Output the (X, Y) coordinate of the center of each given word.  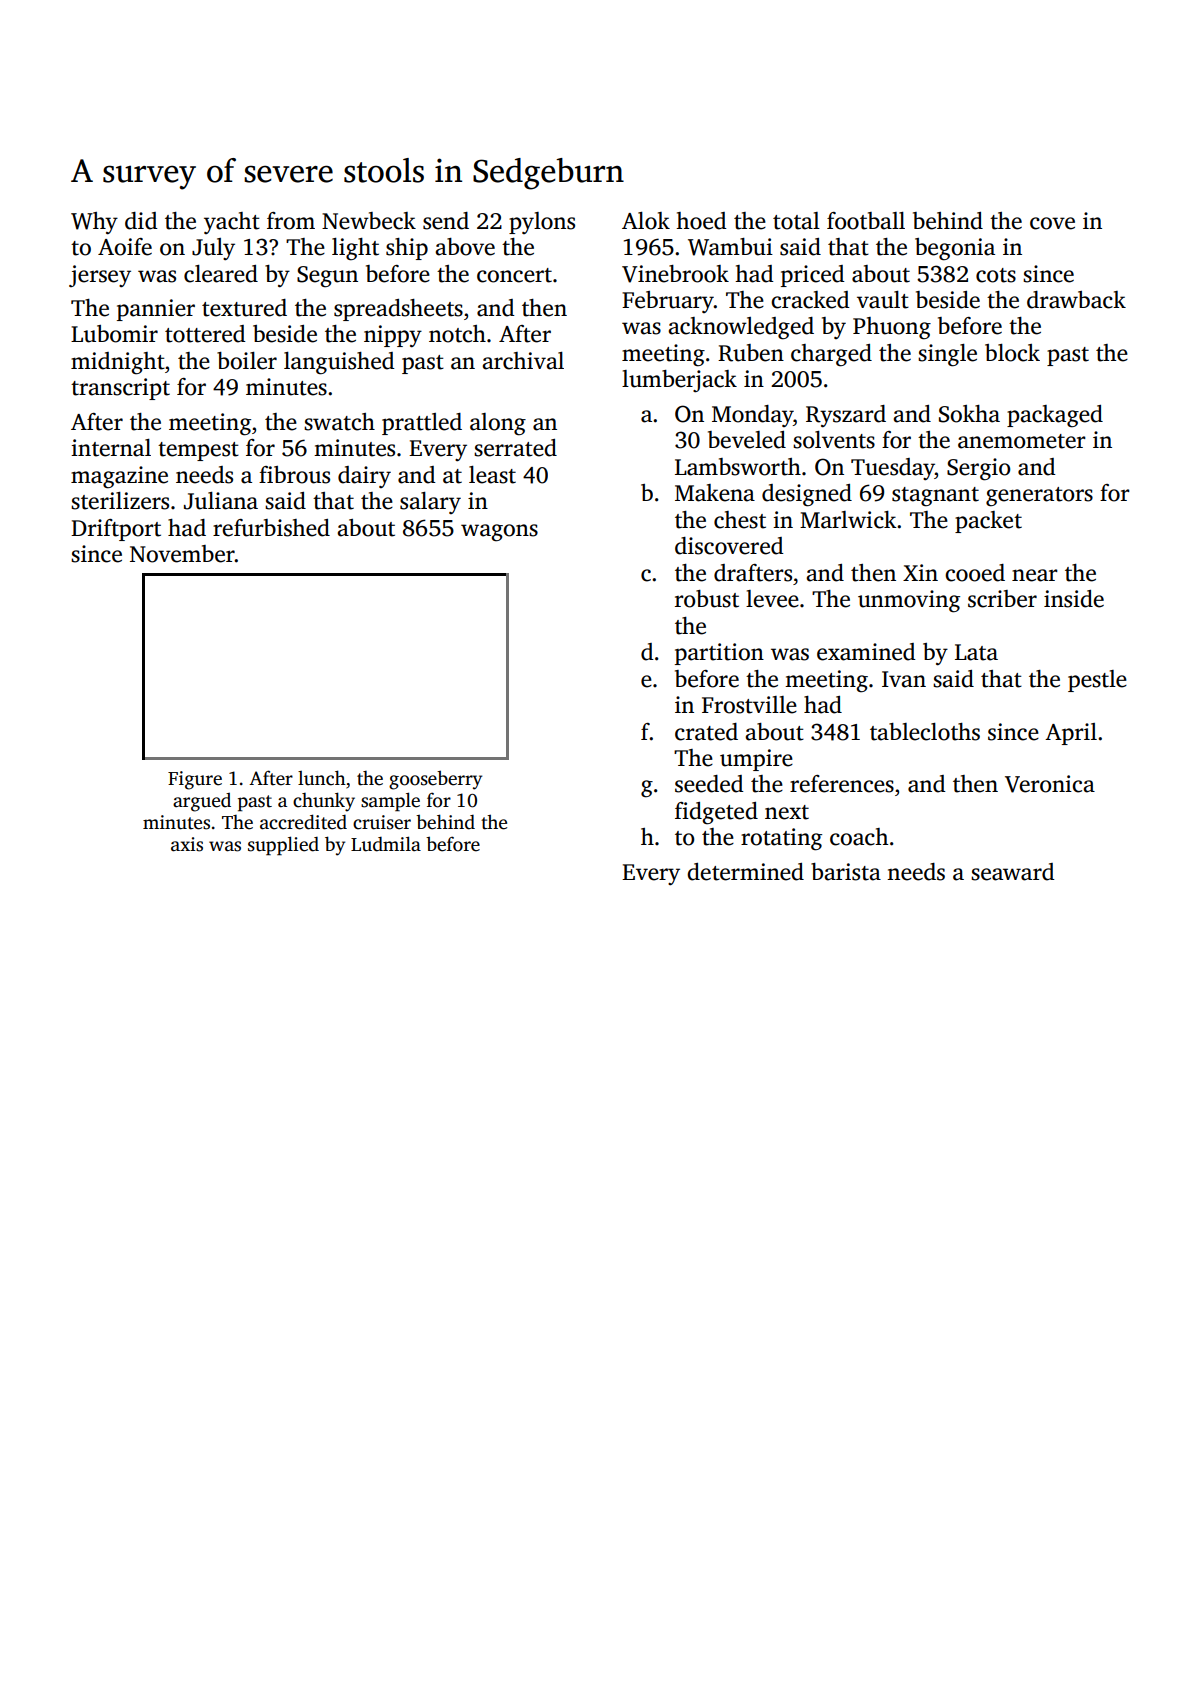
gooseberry (435, 780)
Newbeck (369, 221)
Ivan (904, 679)
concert (514, 275)
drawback (1076, 300)
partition (719, 654)
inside (1074, 599)
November (182, 554)
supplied (283, 846)
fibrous (294, 475)
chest (740, 520)
